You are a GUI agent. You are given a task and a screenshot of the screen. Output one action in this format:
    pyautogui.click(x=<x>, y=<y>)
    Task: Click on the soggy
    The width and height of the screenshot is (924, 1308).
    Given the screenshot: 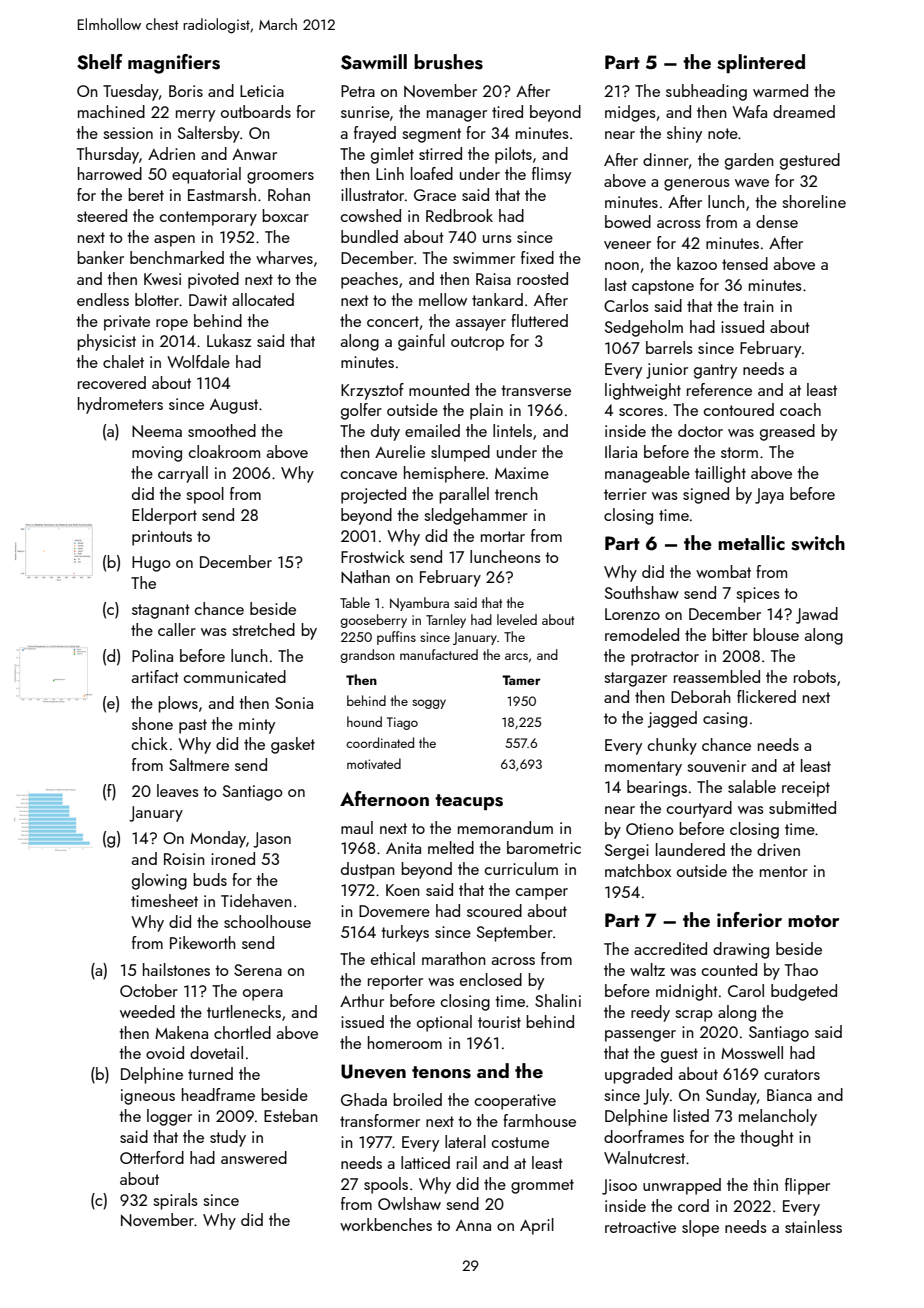 What is the action you would take?
    pyautogui.click(x=429, y=704)
